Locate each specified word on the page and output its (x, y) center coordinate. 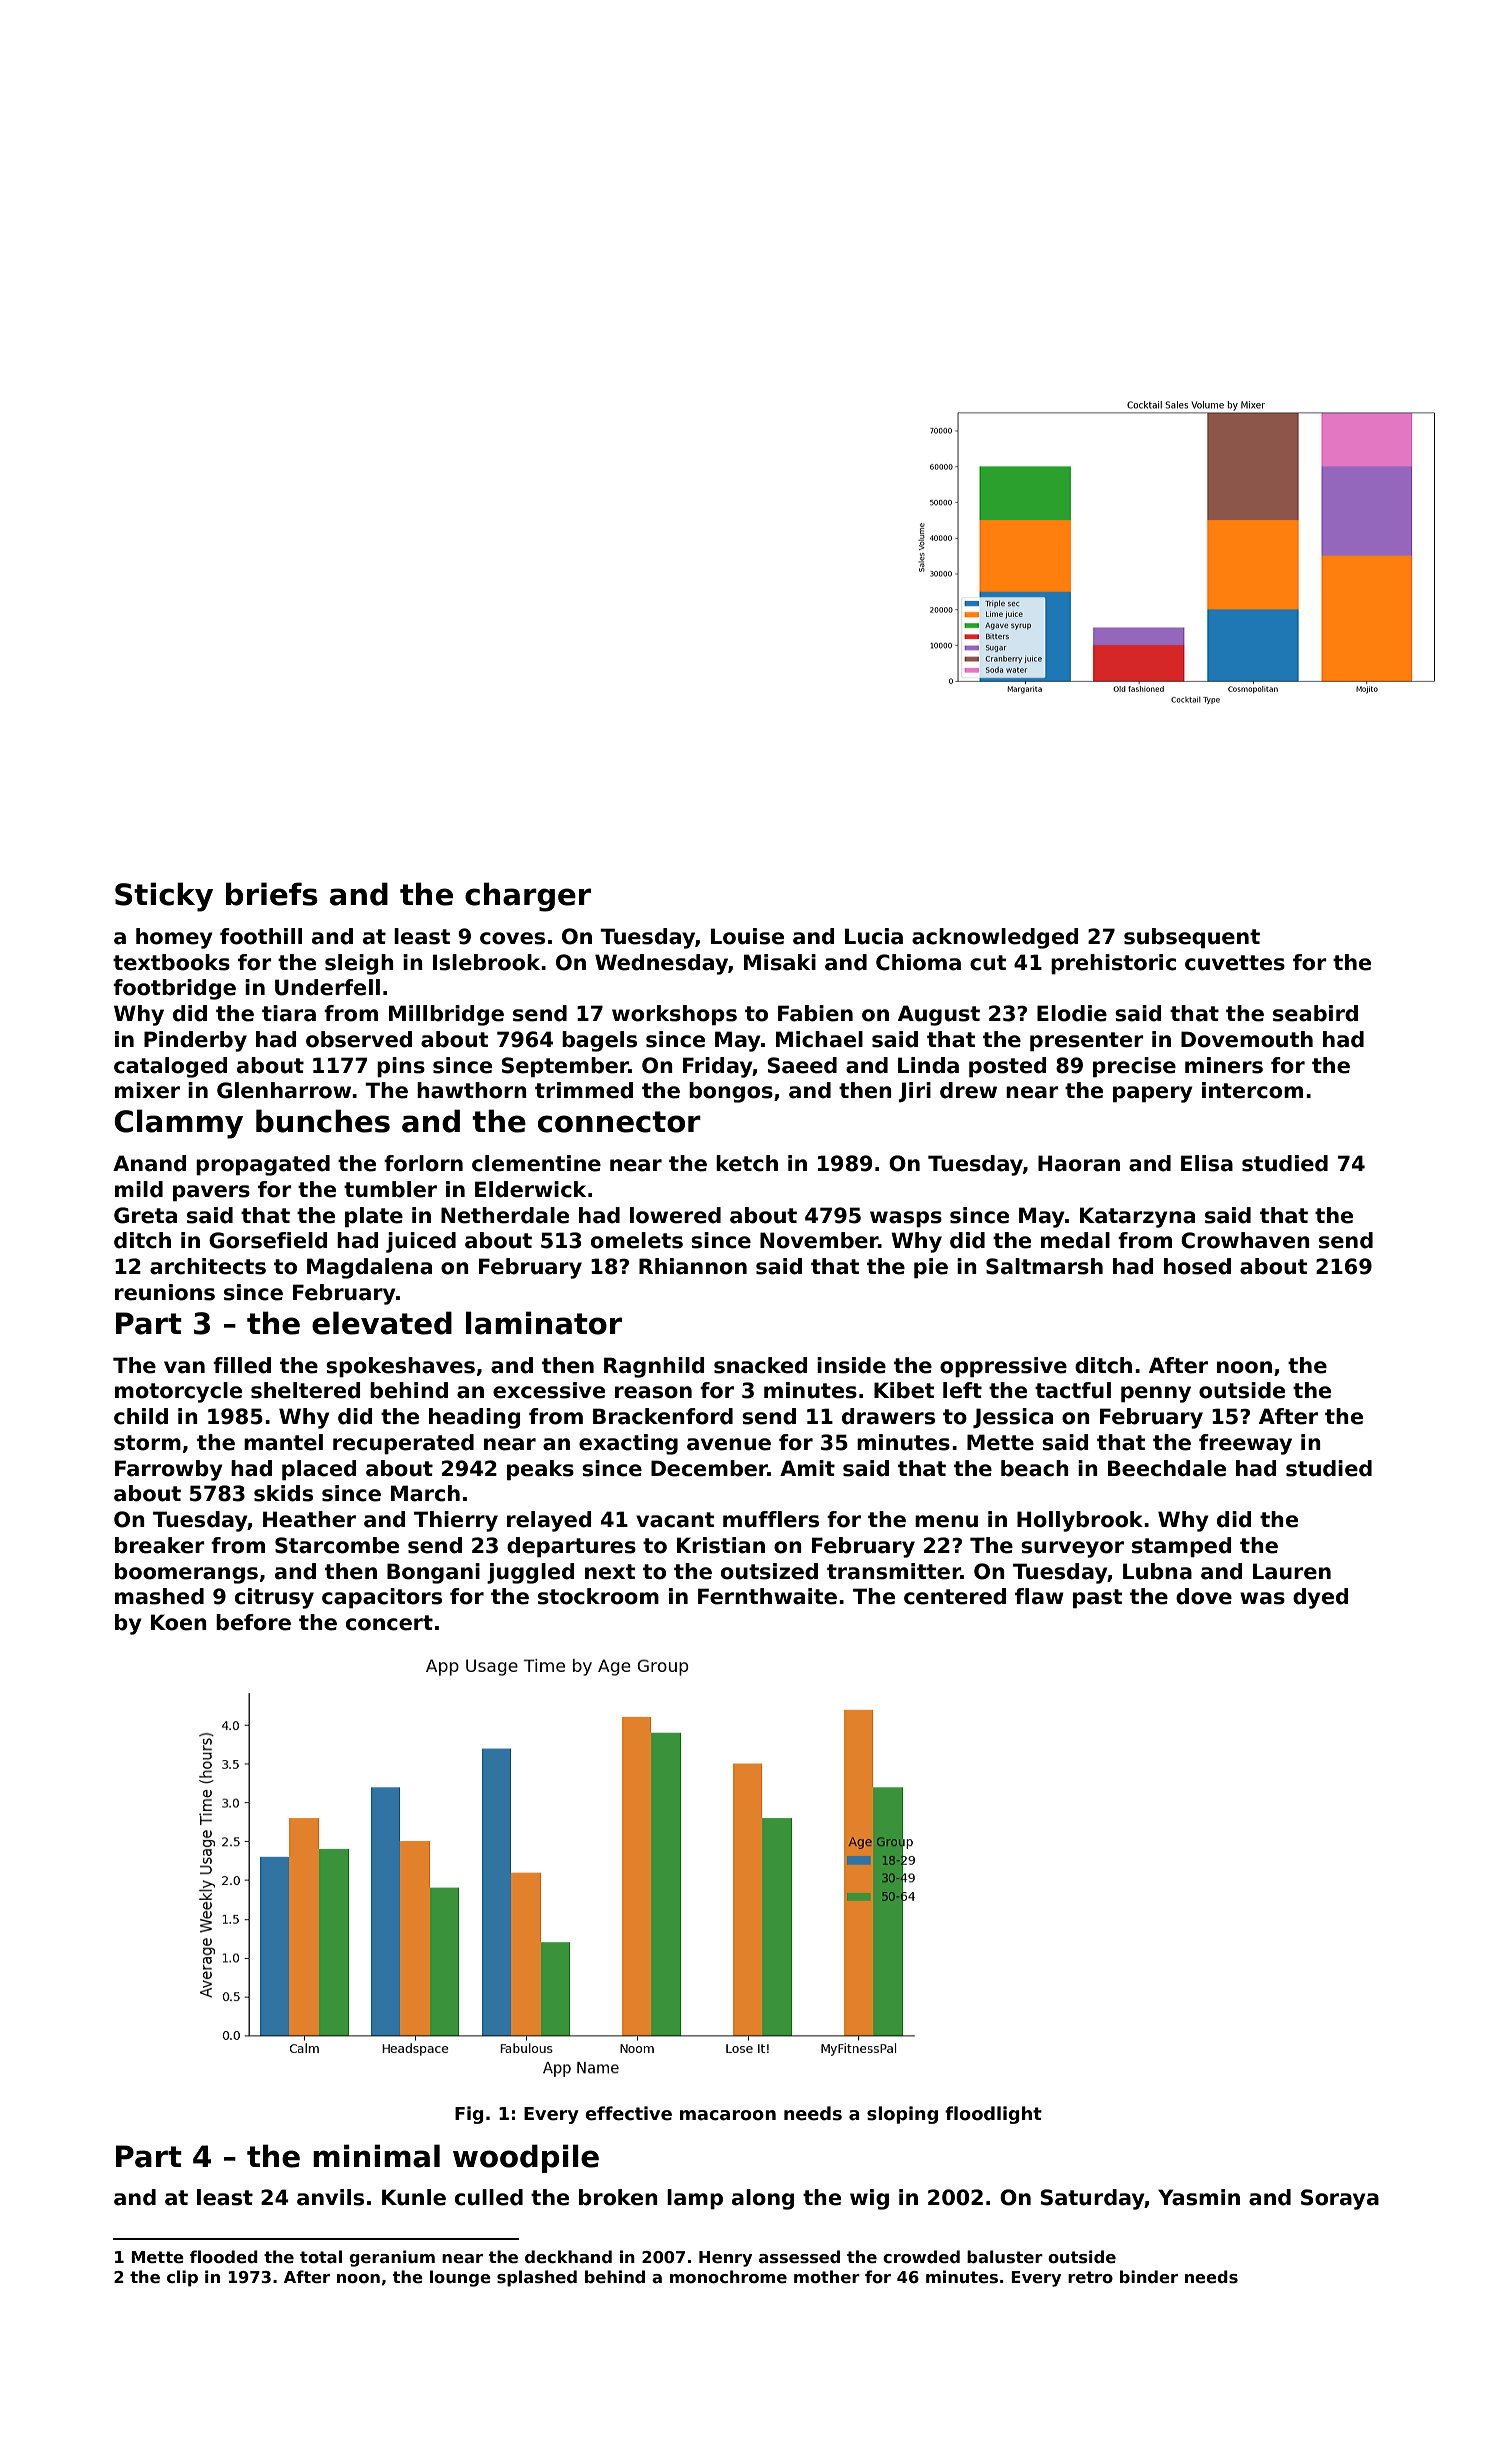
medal (1075, 1240)
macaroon (728, 2115)
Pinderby (195, 1041)
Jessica (1013, 1418)
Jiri (914, 1092)
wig (869, 2199)
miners (1224, 1065)
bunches (323, 1121)
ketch (747, 1163)
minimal (376, 2156)
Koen (179, 1622)
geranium (392, 2258)
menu (946, 1521)
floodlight (993, 2115)
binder (1149, 2277)
